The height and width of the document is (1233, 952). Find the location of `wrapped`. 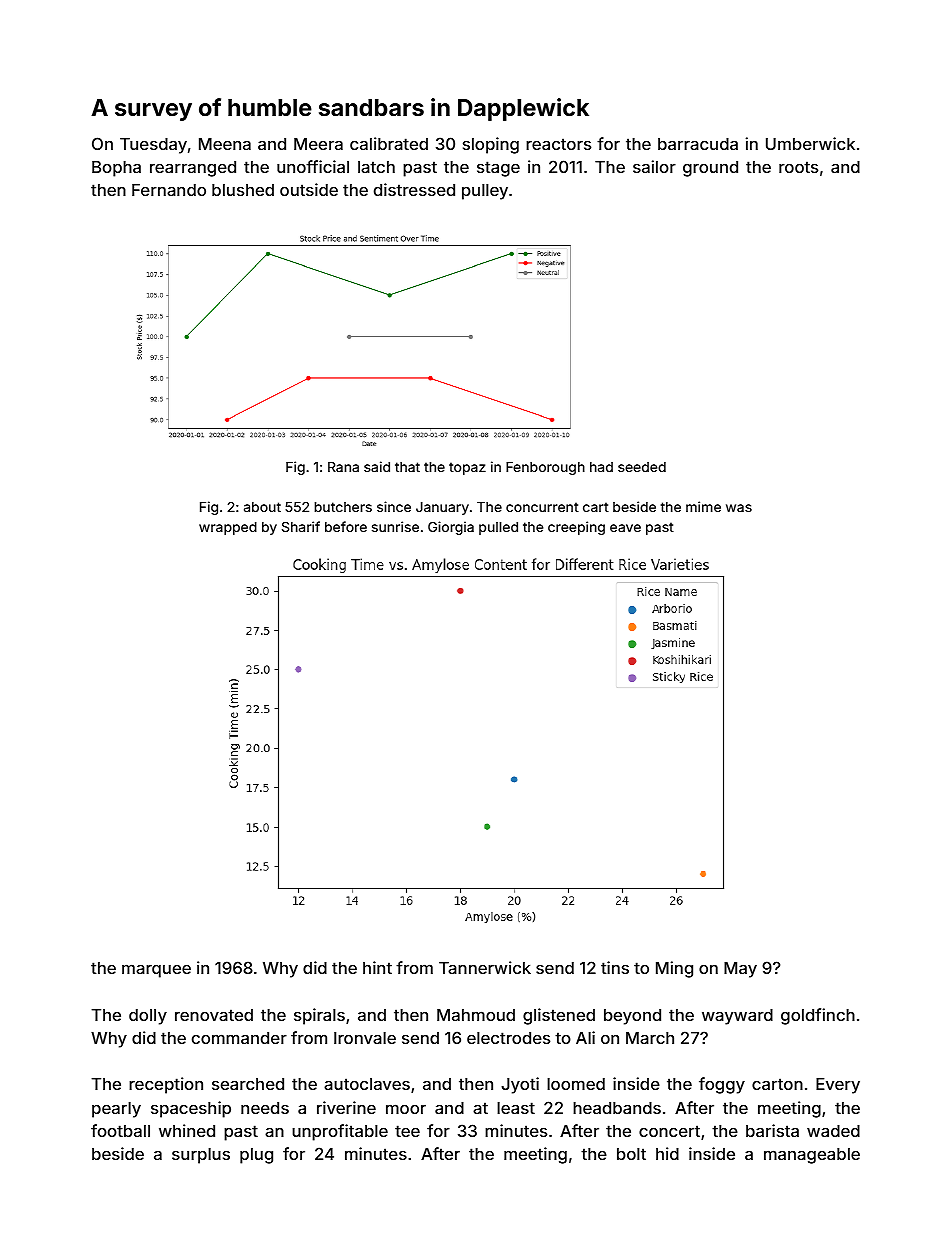

wrapped is located at coordinates (228, 528).
